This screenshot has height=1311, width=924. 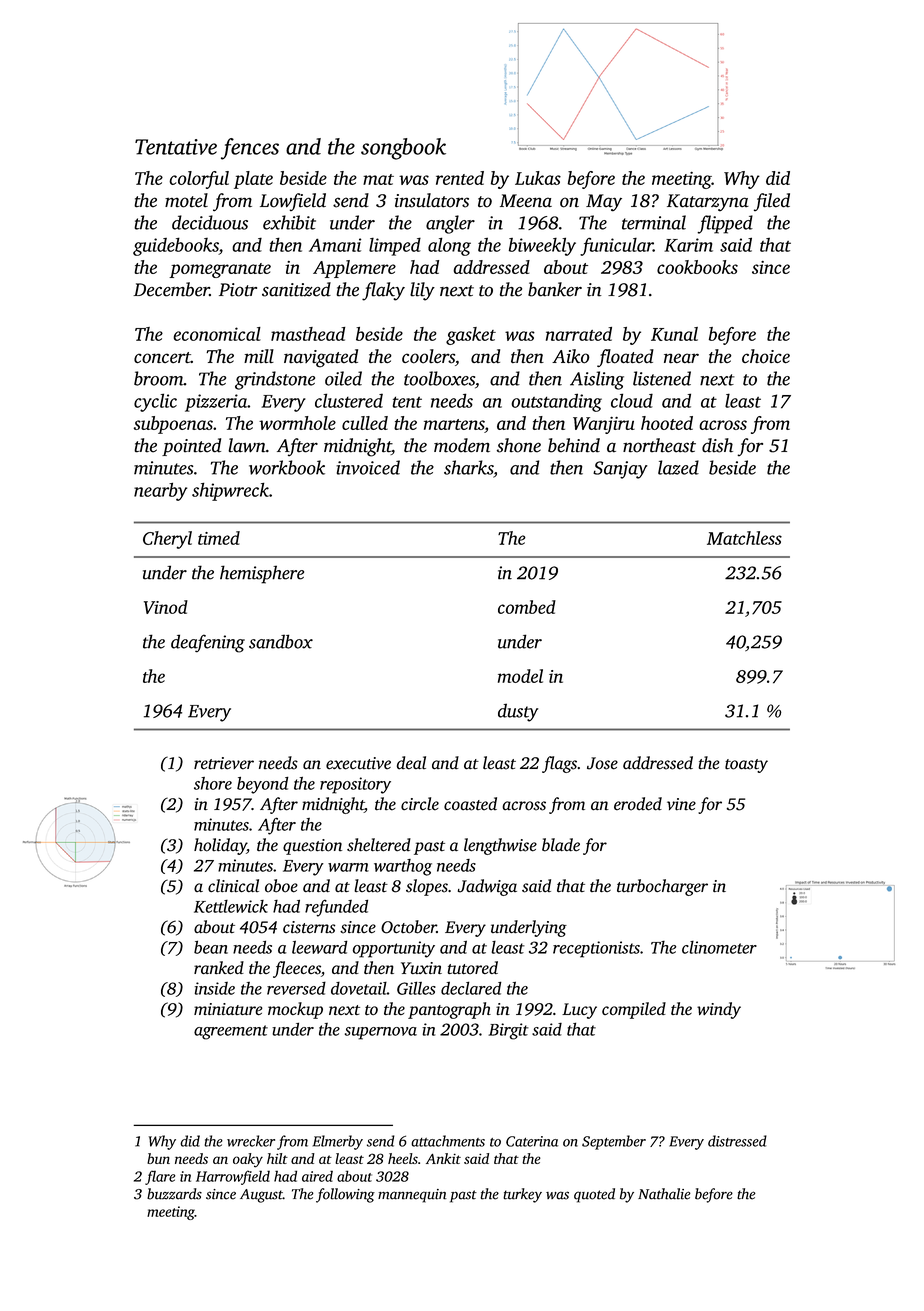 I want to click on combed, so click(x=527, y=607).
